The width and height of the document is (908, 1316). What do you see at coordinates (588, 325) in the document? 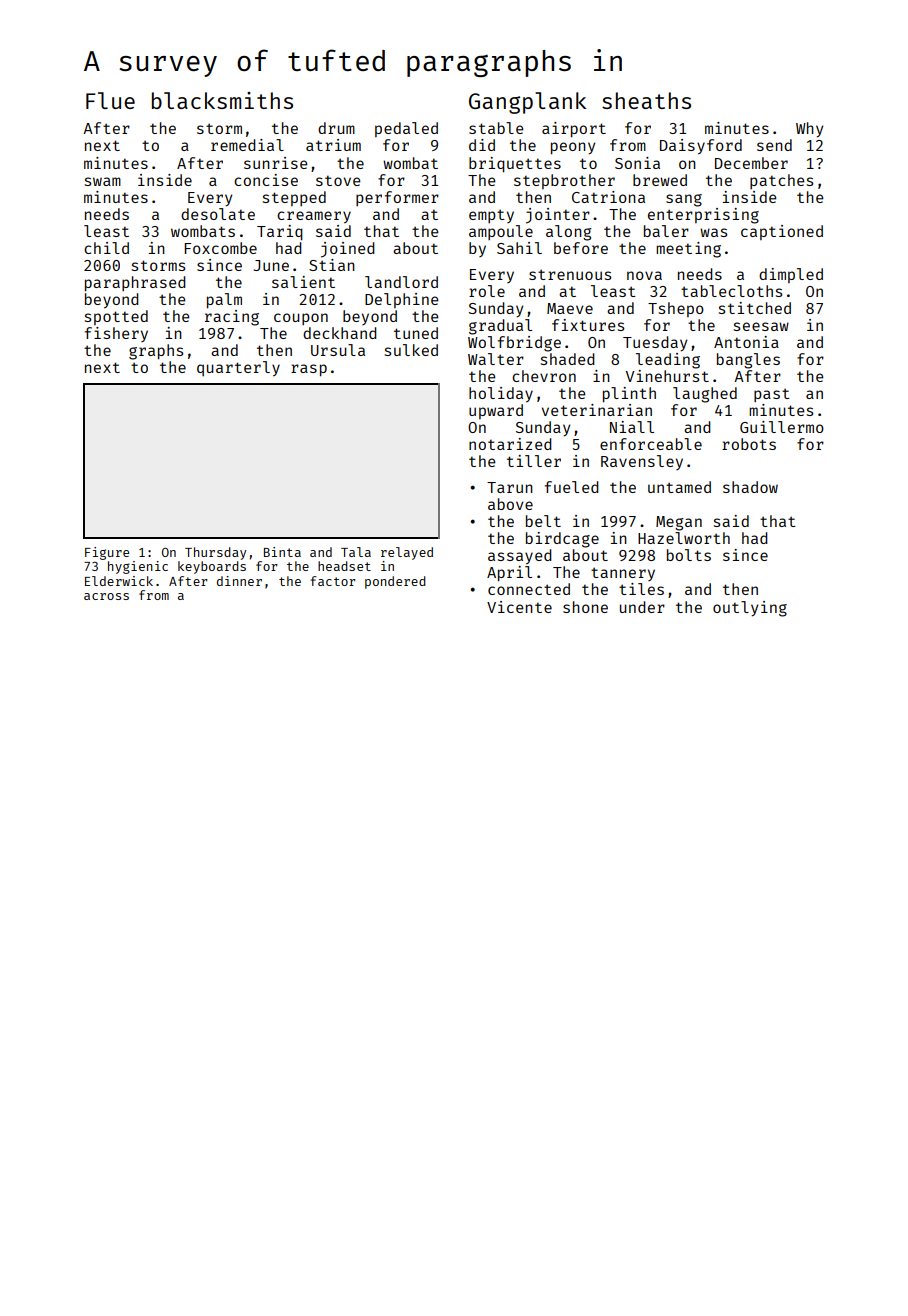
I see `fixtures` at bounding box center [588, 325].
